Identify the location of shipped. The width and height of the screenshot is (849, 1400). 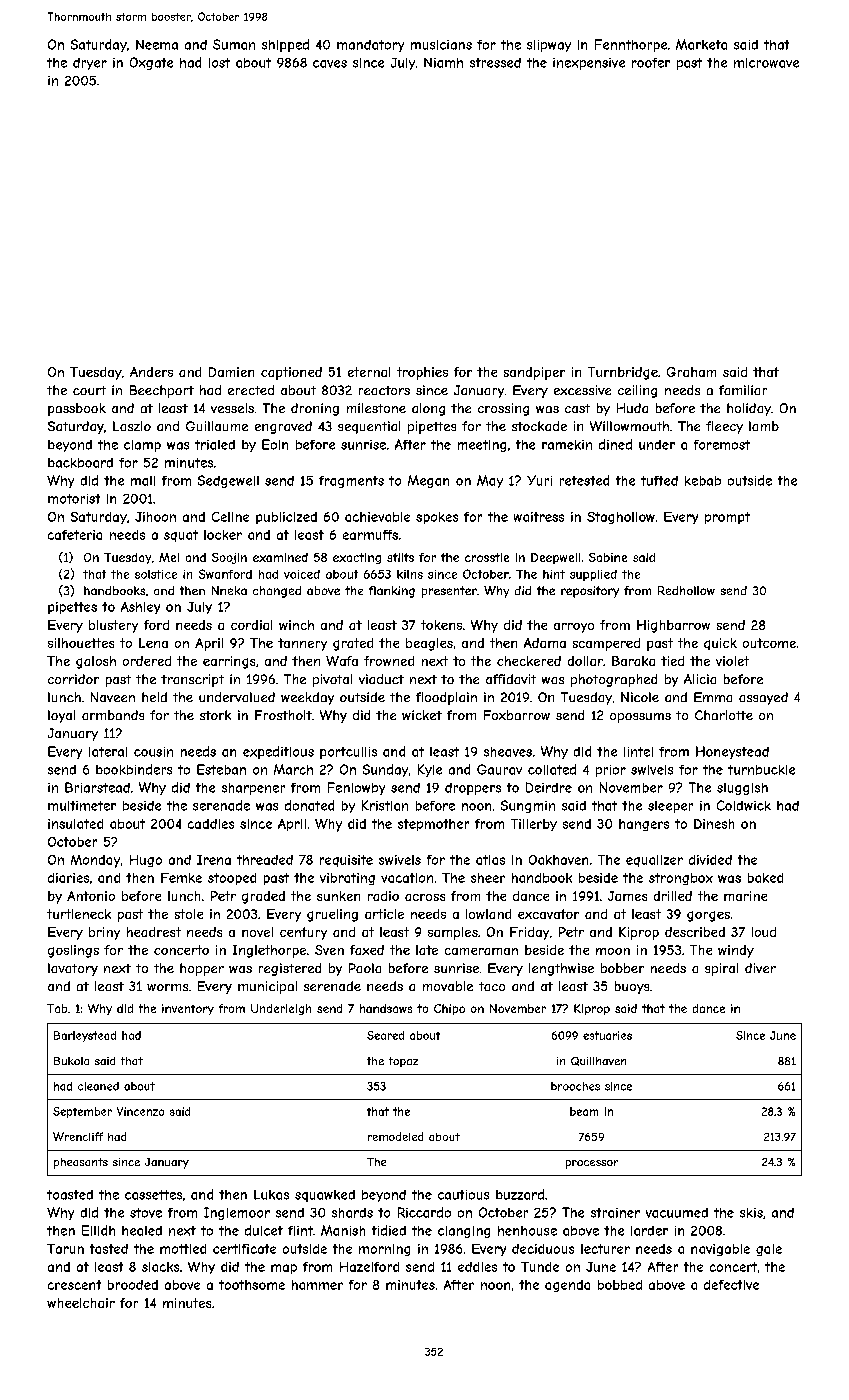
(285, 45).
